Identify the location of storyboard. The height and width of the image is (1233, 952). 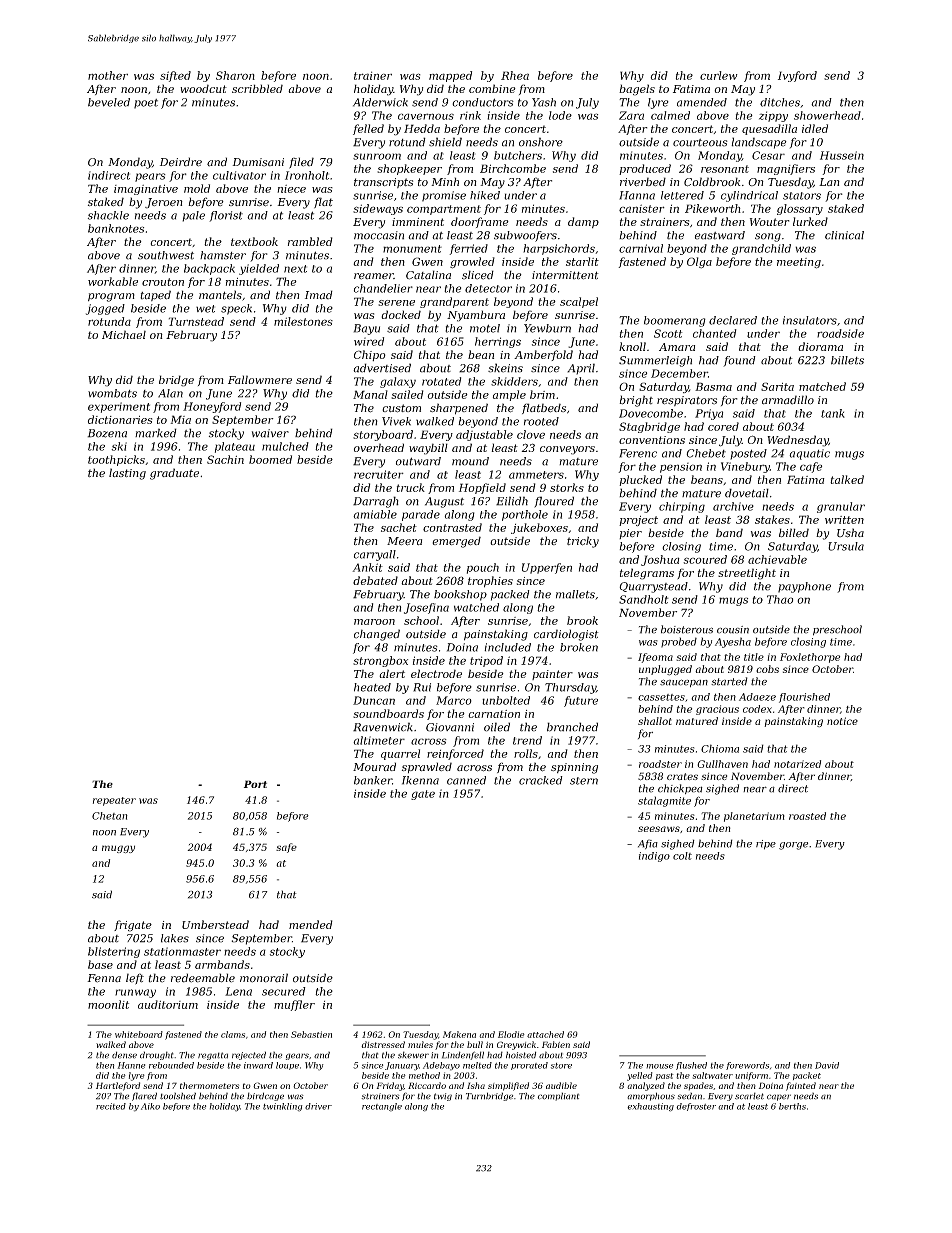
(383, 435).
